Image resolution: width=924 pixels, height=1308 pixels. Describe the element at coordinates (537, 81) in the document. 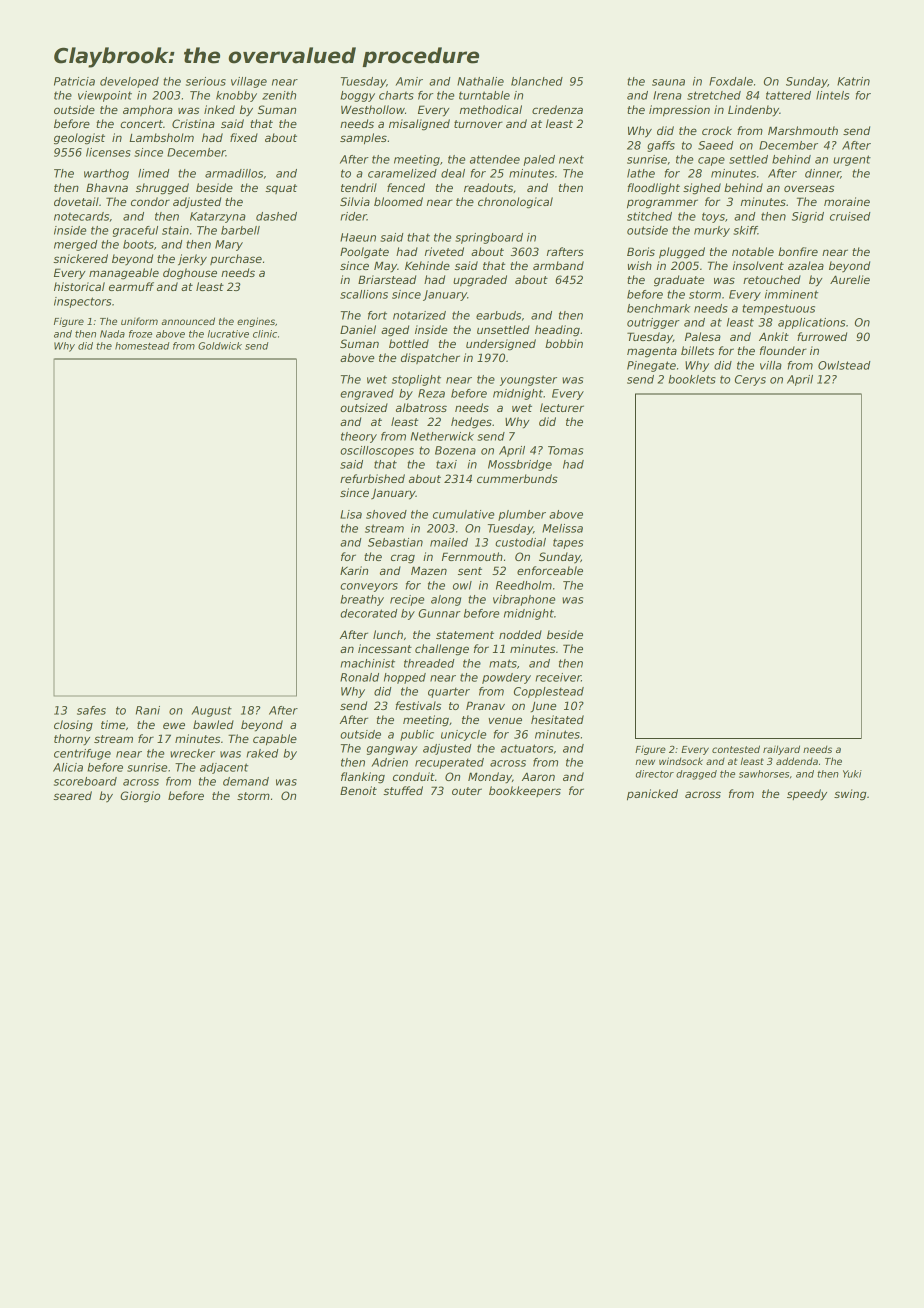

I see `blanched` at that location.
